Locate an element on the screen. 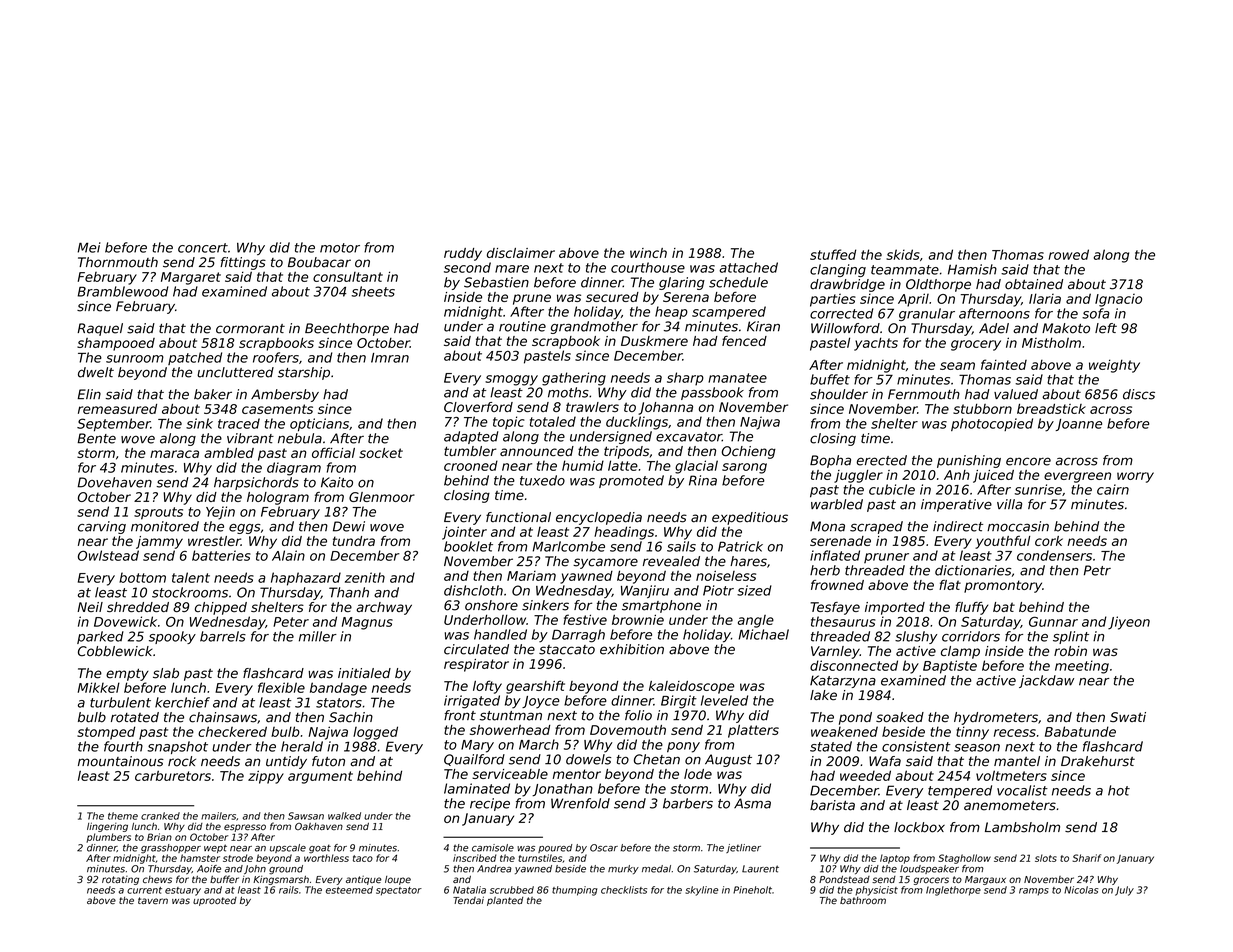 This screenshot has width=1233, height=952. plumbers is located at coordinates (108, 838).
